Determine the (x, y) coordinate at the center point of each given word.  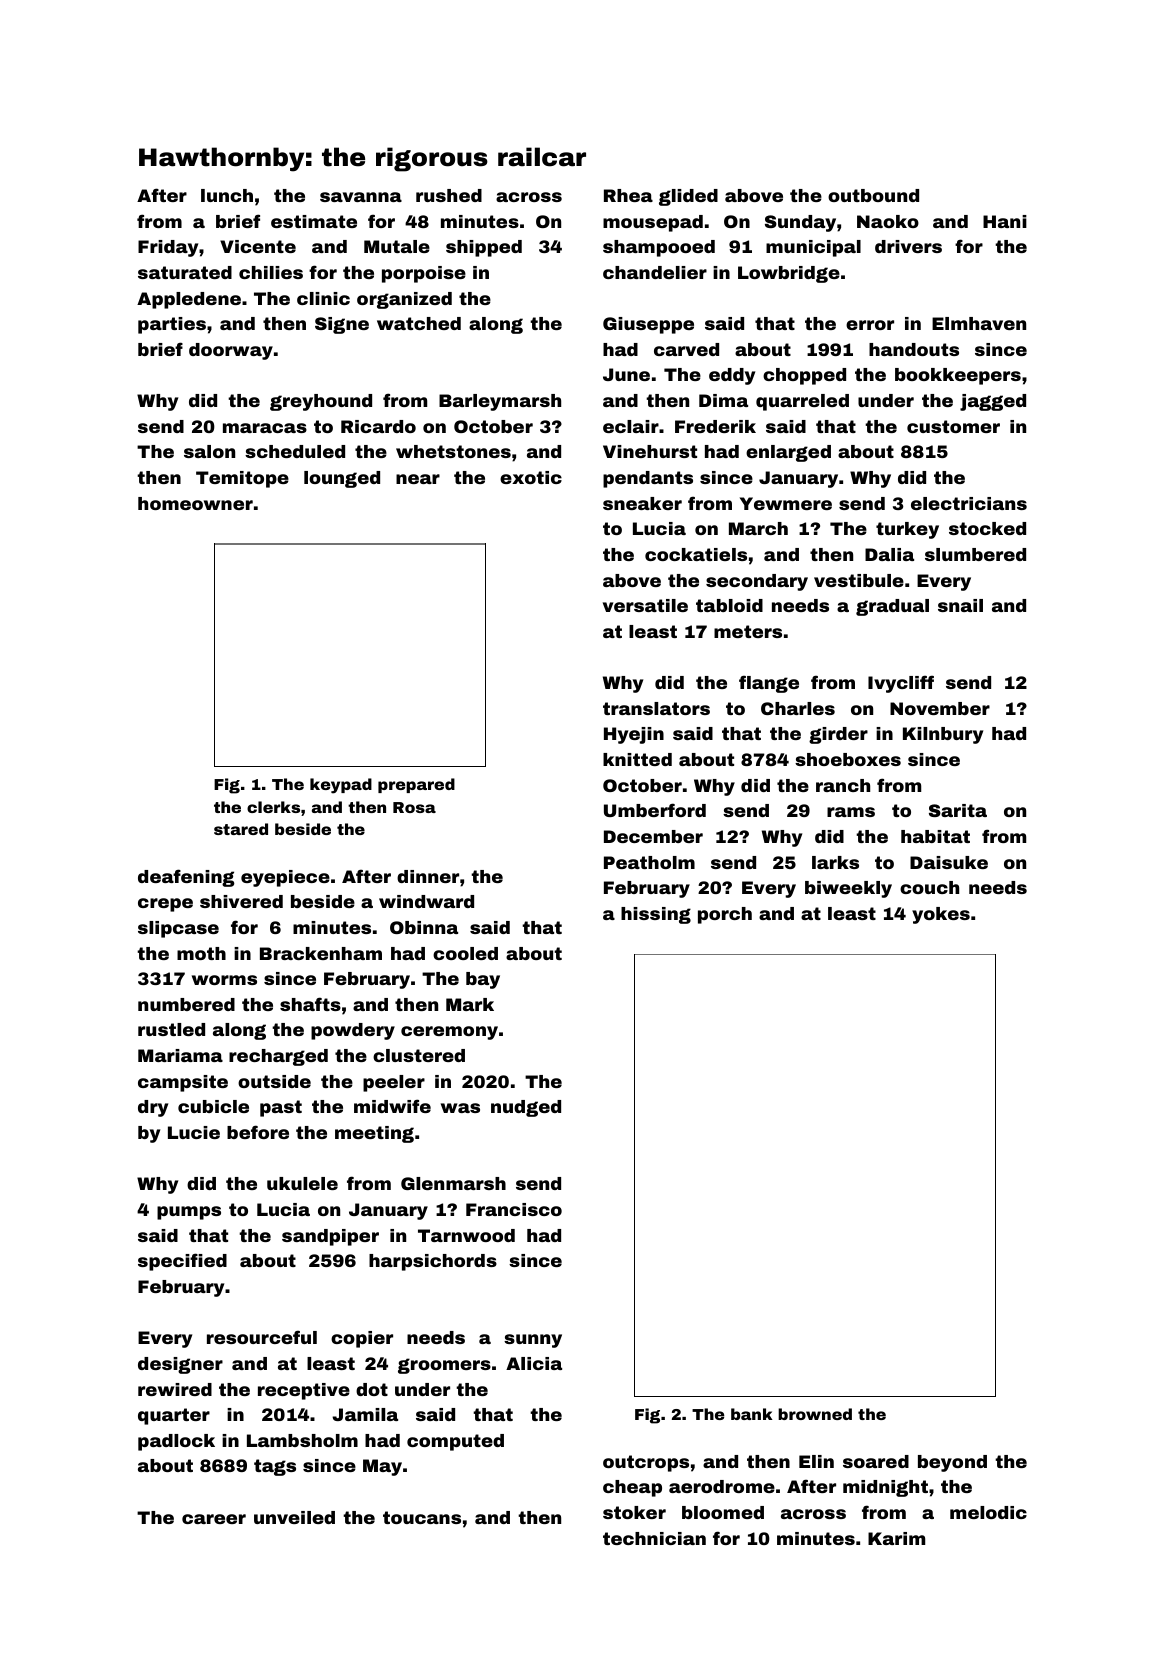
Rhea (628, 195)
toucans (422, 1517)
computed (455, 1442)
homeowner (195, 503)
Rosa (414, 807)
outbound (873, 195)
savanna (361, 197)
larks (835, 862)
